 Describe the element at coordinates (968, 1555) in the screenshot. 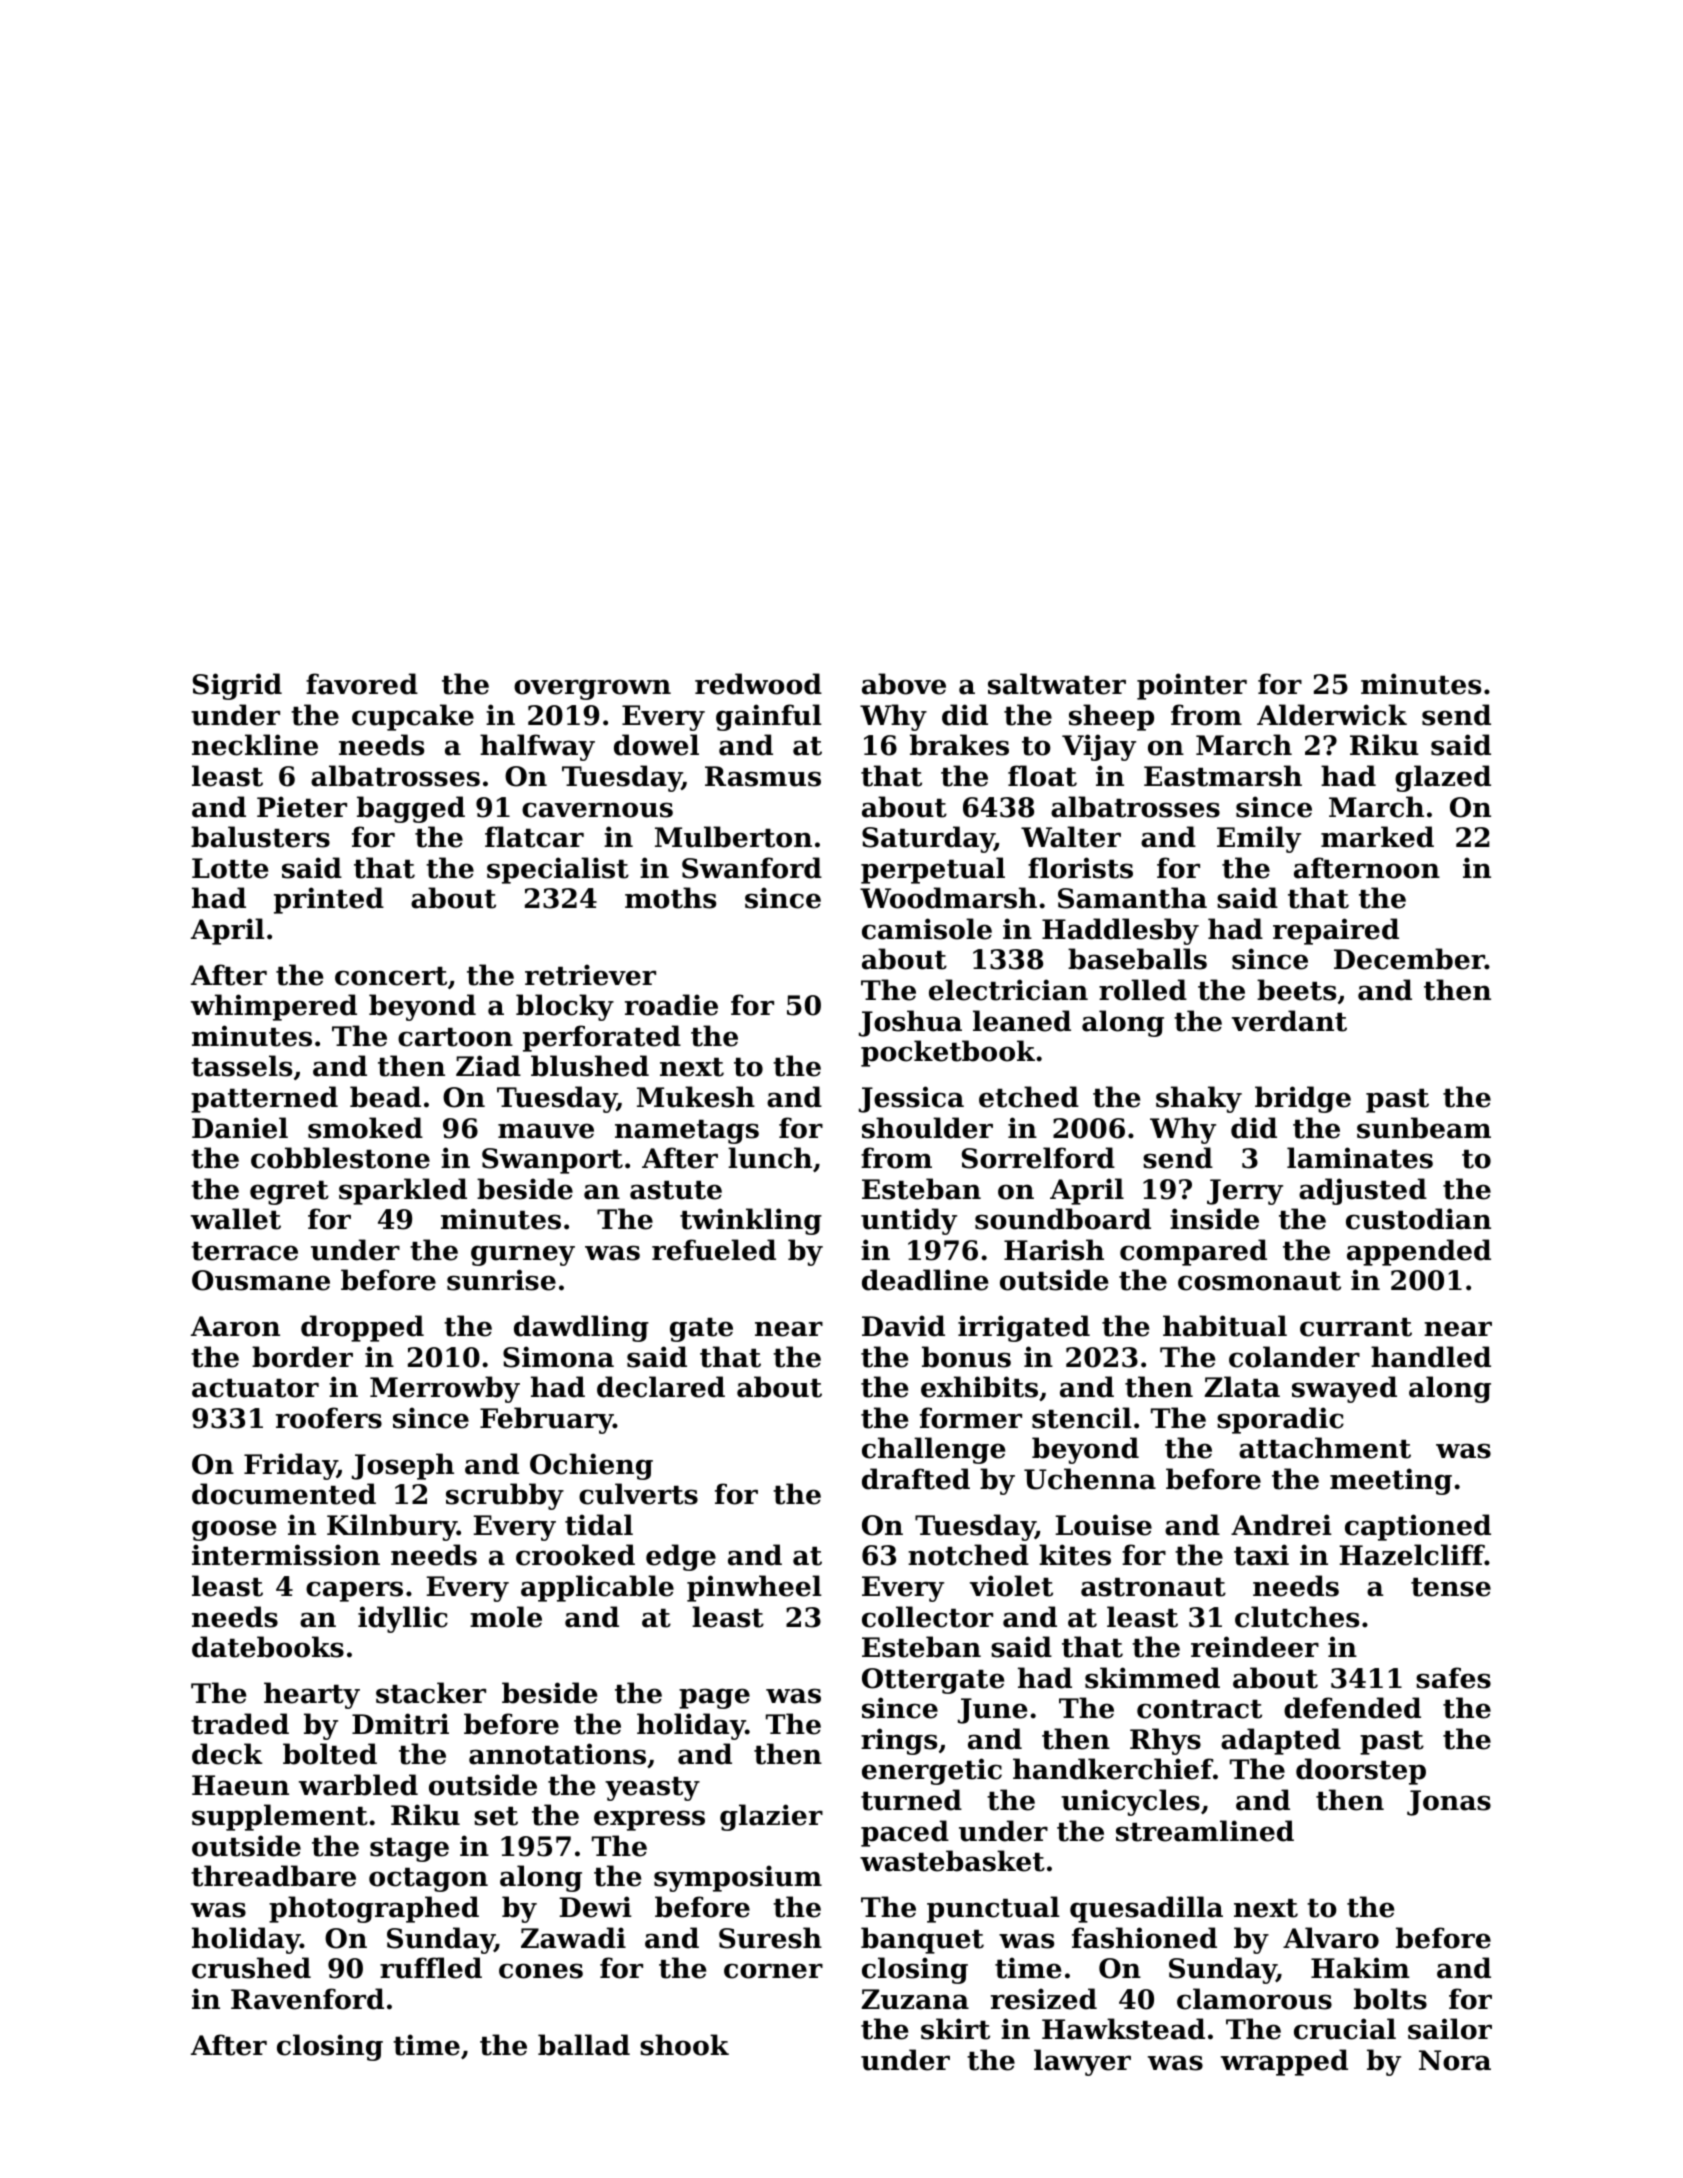

I see `notched` at that location.
